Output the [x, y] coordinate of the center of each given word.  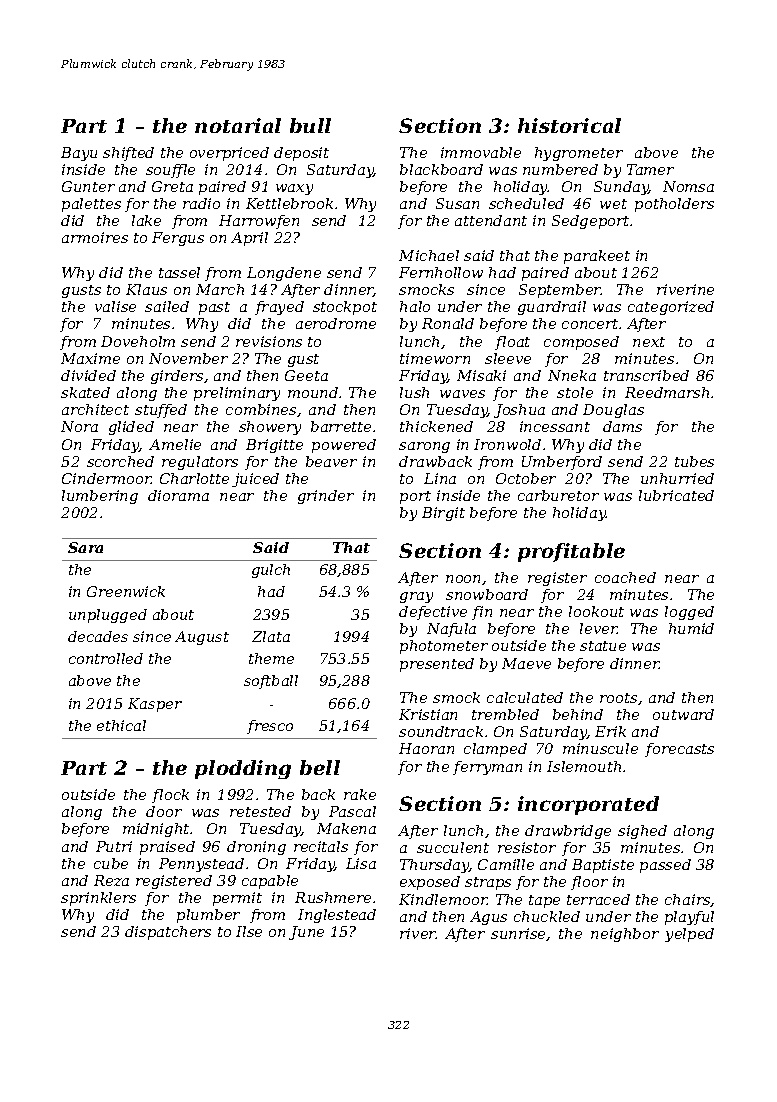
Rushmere [333, 897]
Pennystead [201, 865]
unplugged [108, 616]
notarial [238, 125]
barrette [341, 426]
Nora [79, 426]
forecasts [679, 750]
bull [310, 125]
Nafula [451, 630]
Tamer [650, 169]
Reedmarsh [667, 392]
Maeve [526, 663]
